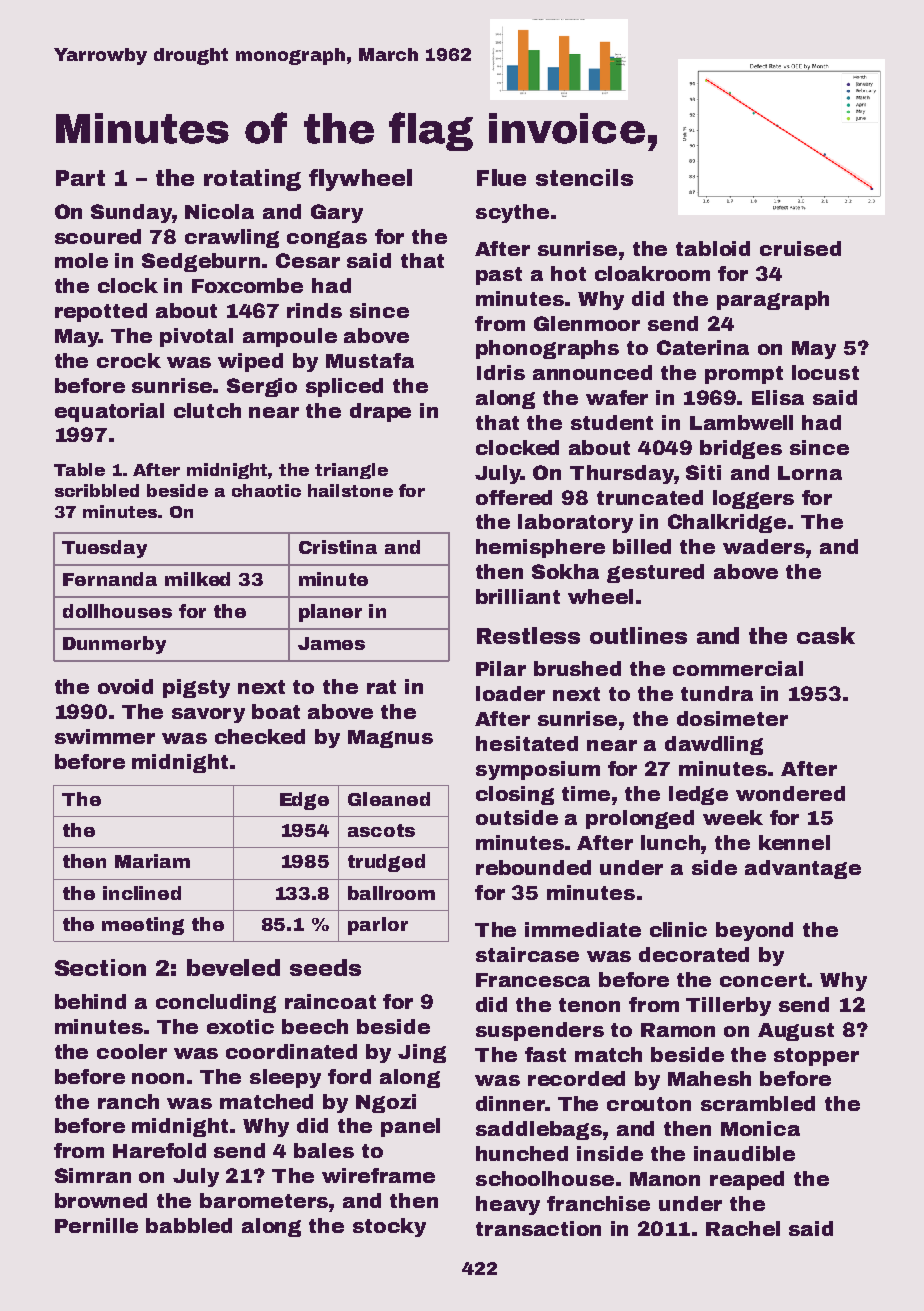  What do you see at coordinates (114, 645) in the page?
I see `Dunmerby` at bounding box center [114, 645].
